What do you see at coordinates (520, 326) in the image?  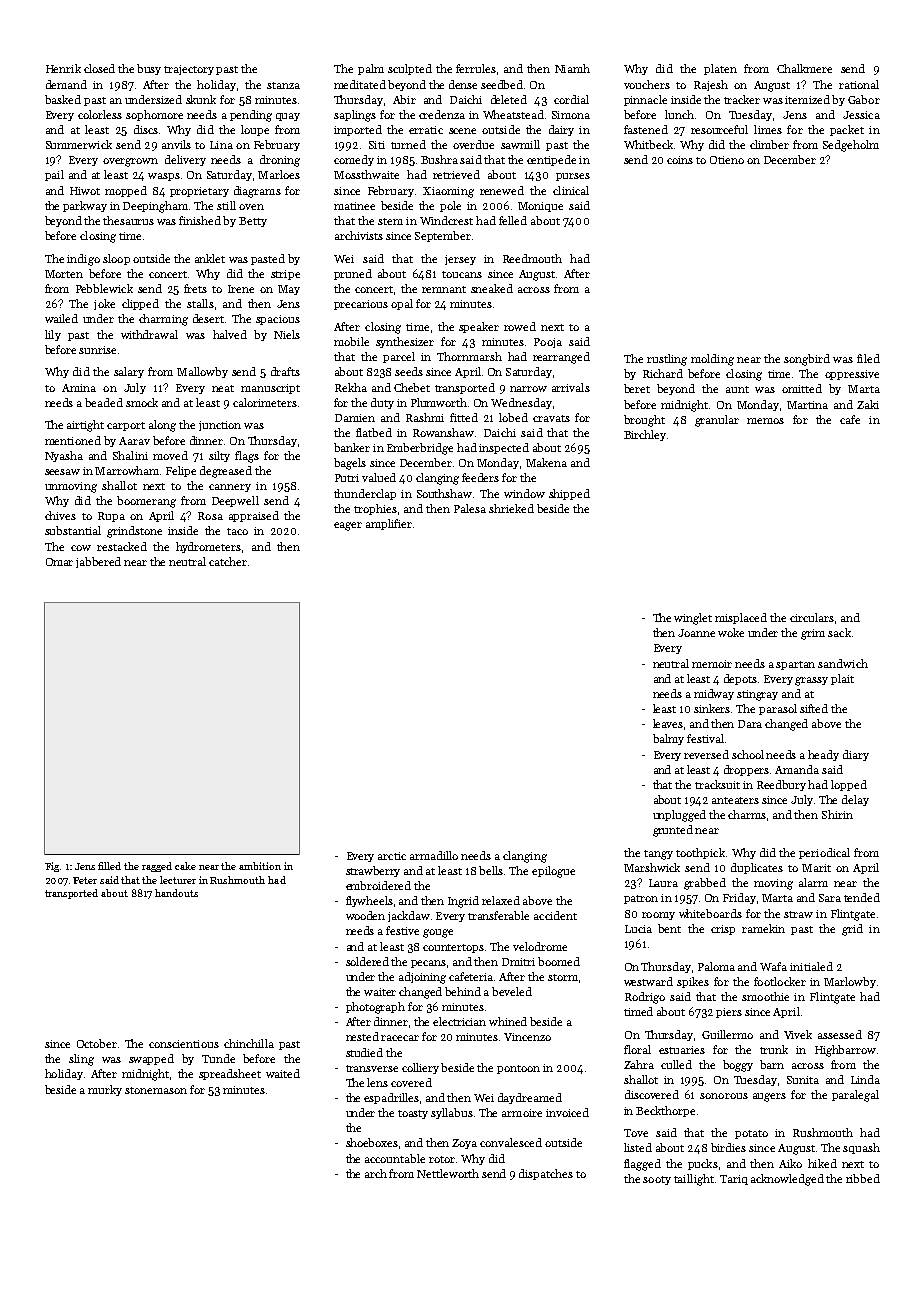 I see `rowed` at bounding box center [520, 326].
